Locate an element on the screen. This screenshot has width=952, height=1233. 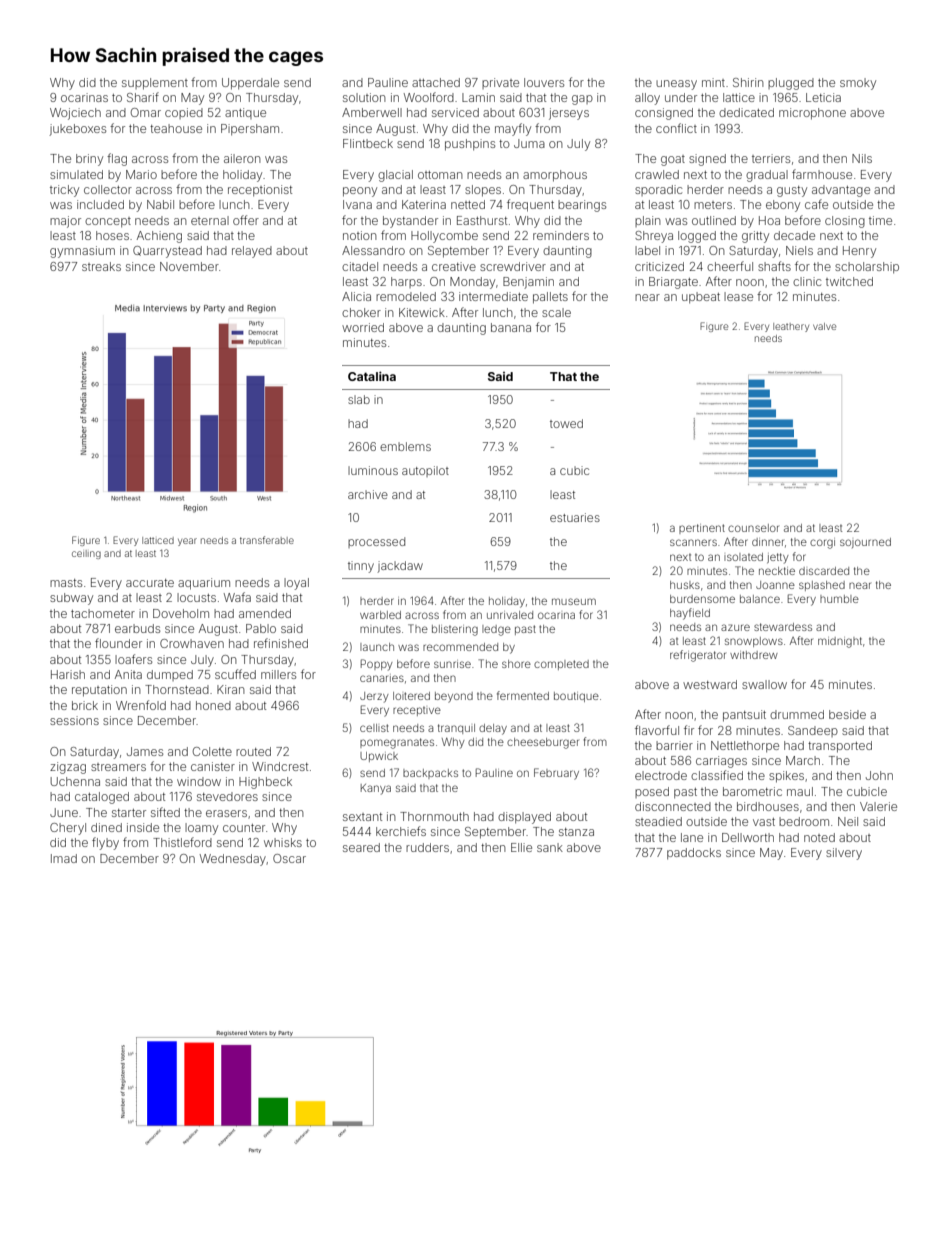
estuaries is located at coordinates (575, 517).
